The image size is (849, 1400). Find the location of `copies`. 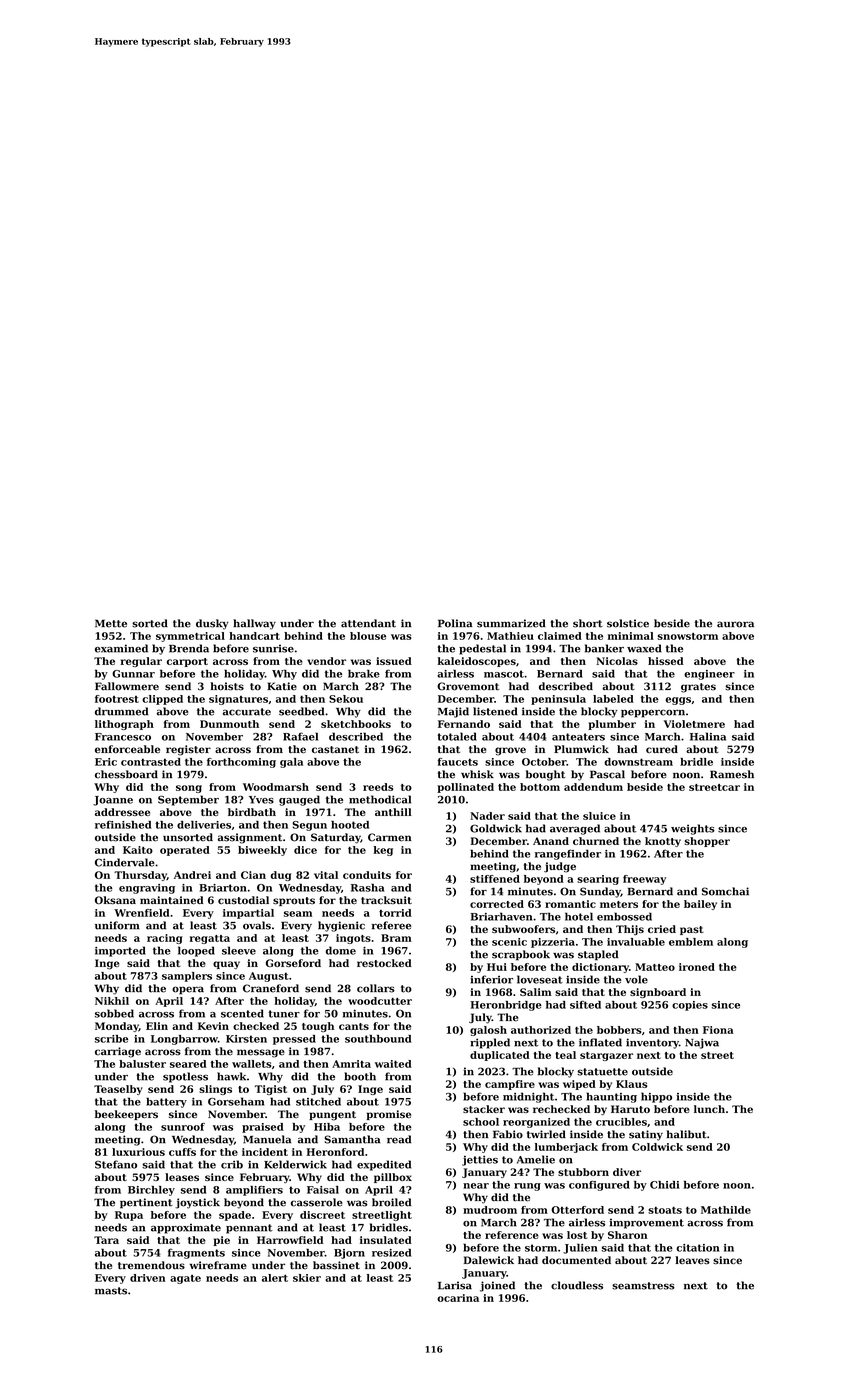

copies is located at coordinates (690, 1006).
